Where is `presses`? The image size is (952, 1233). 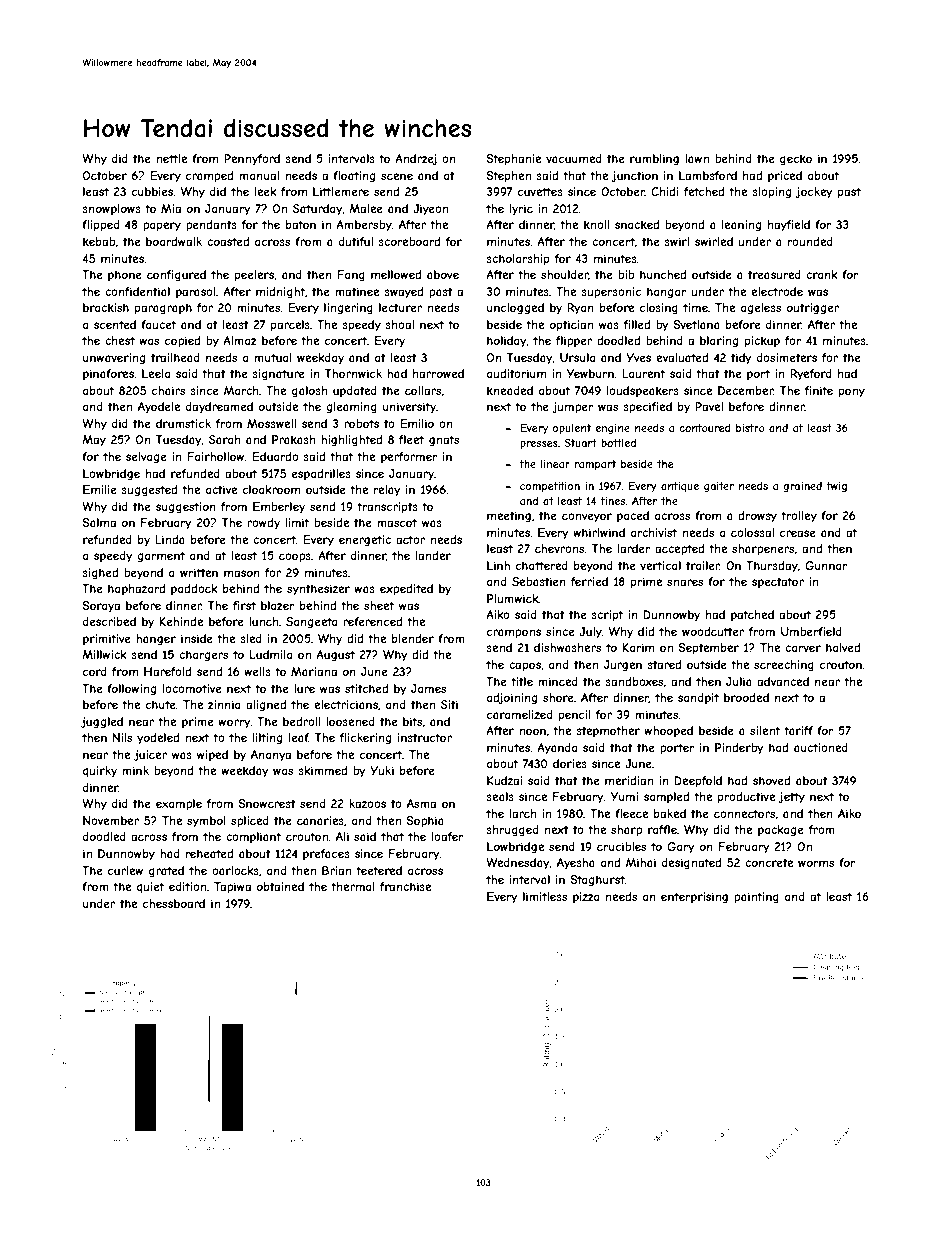
presses is located at coordinates (539, 445).
